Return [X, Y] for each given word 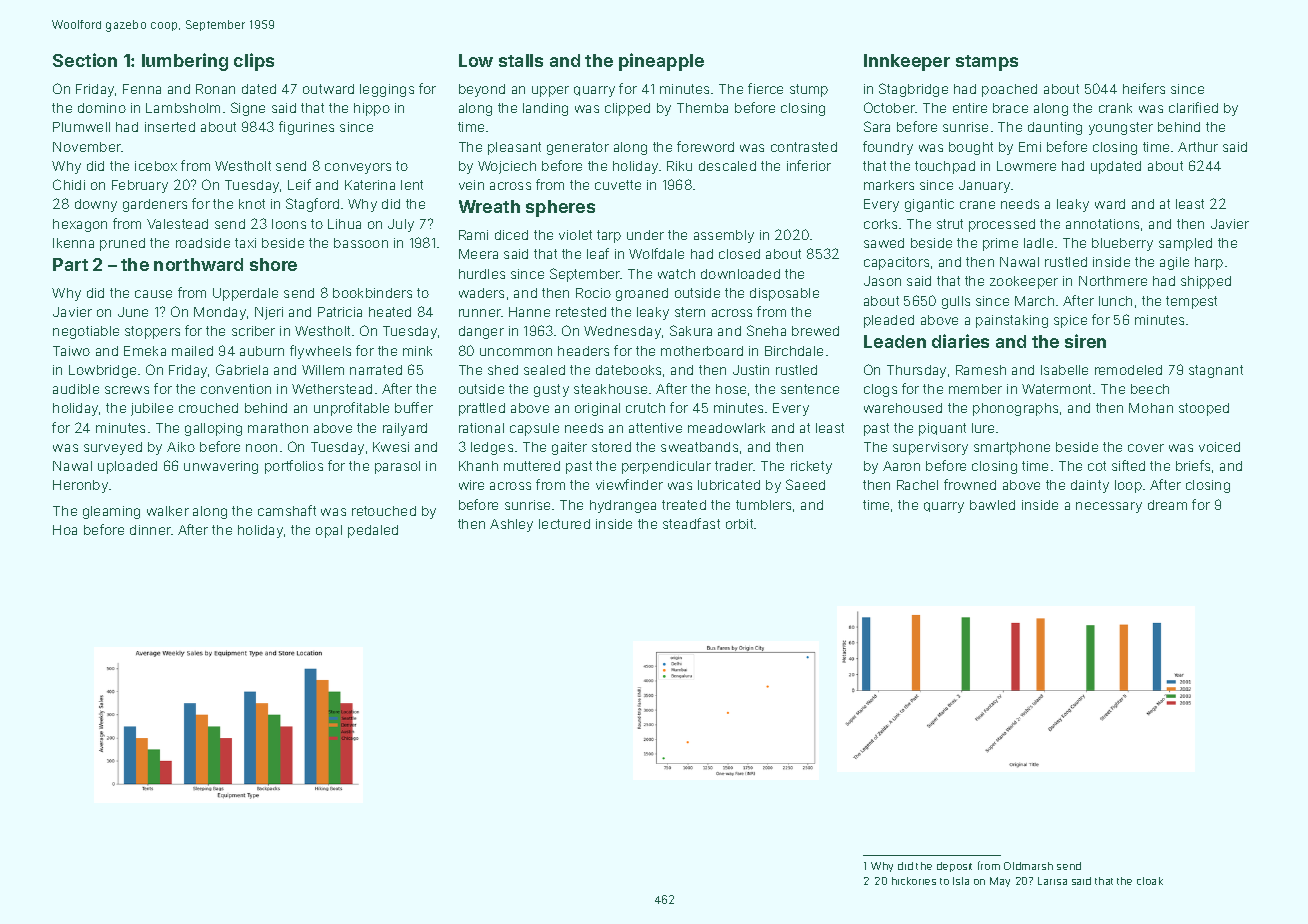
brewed [815, 331]
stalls [521, 60]
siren [1085, 341]
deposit [954, 867]
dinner [150, 530]
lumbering [185, 62]
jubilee [152, 409]
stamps [987, 63]
